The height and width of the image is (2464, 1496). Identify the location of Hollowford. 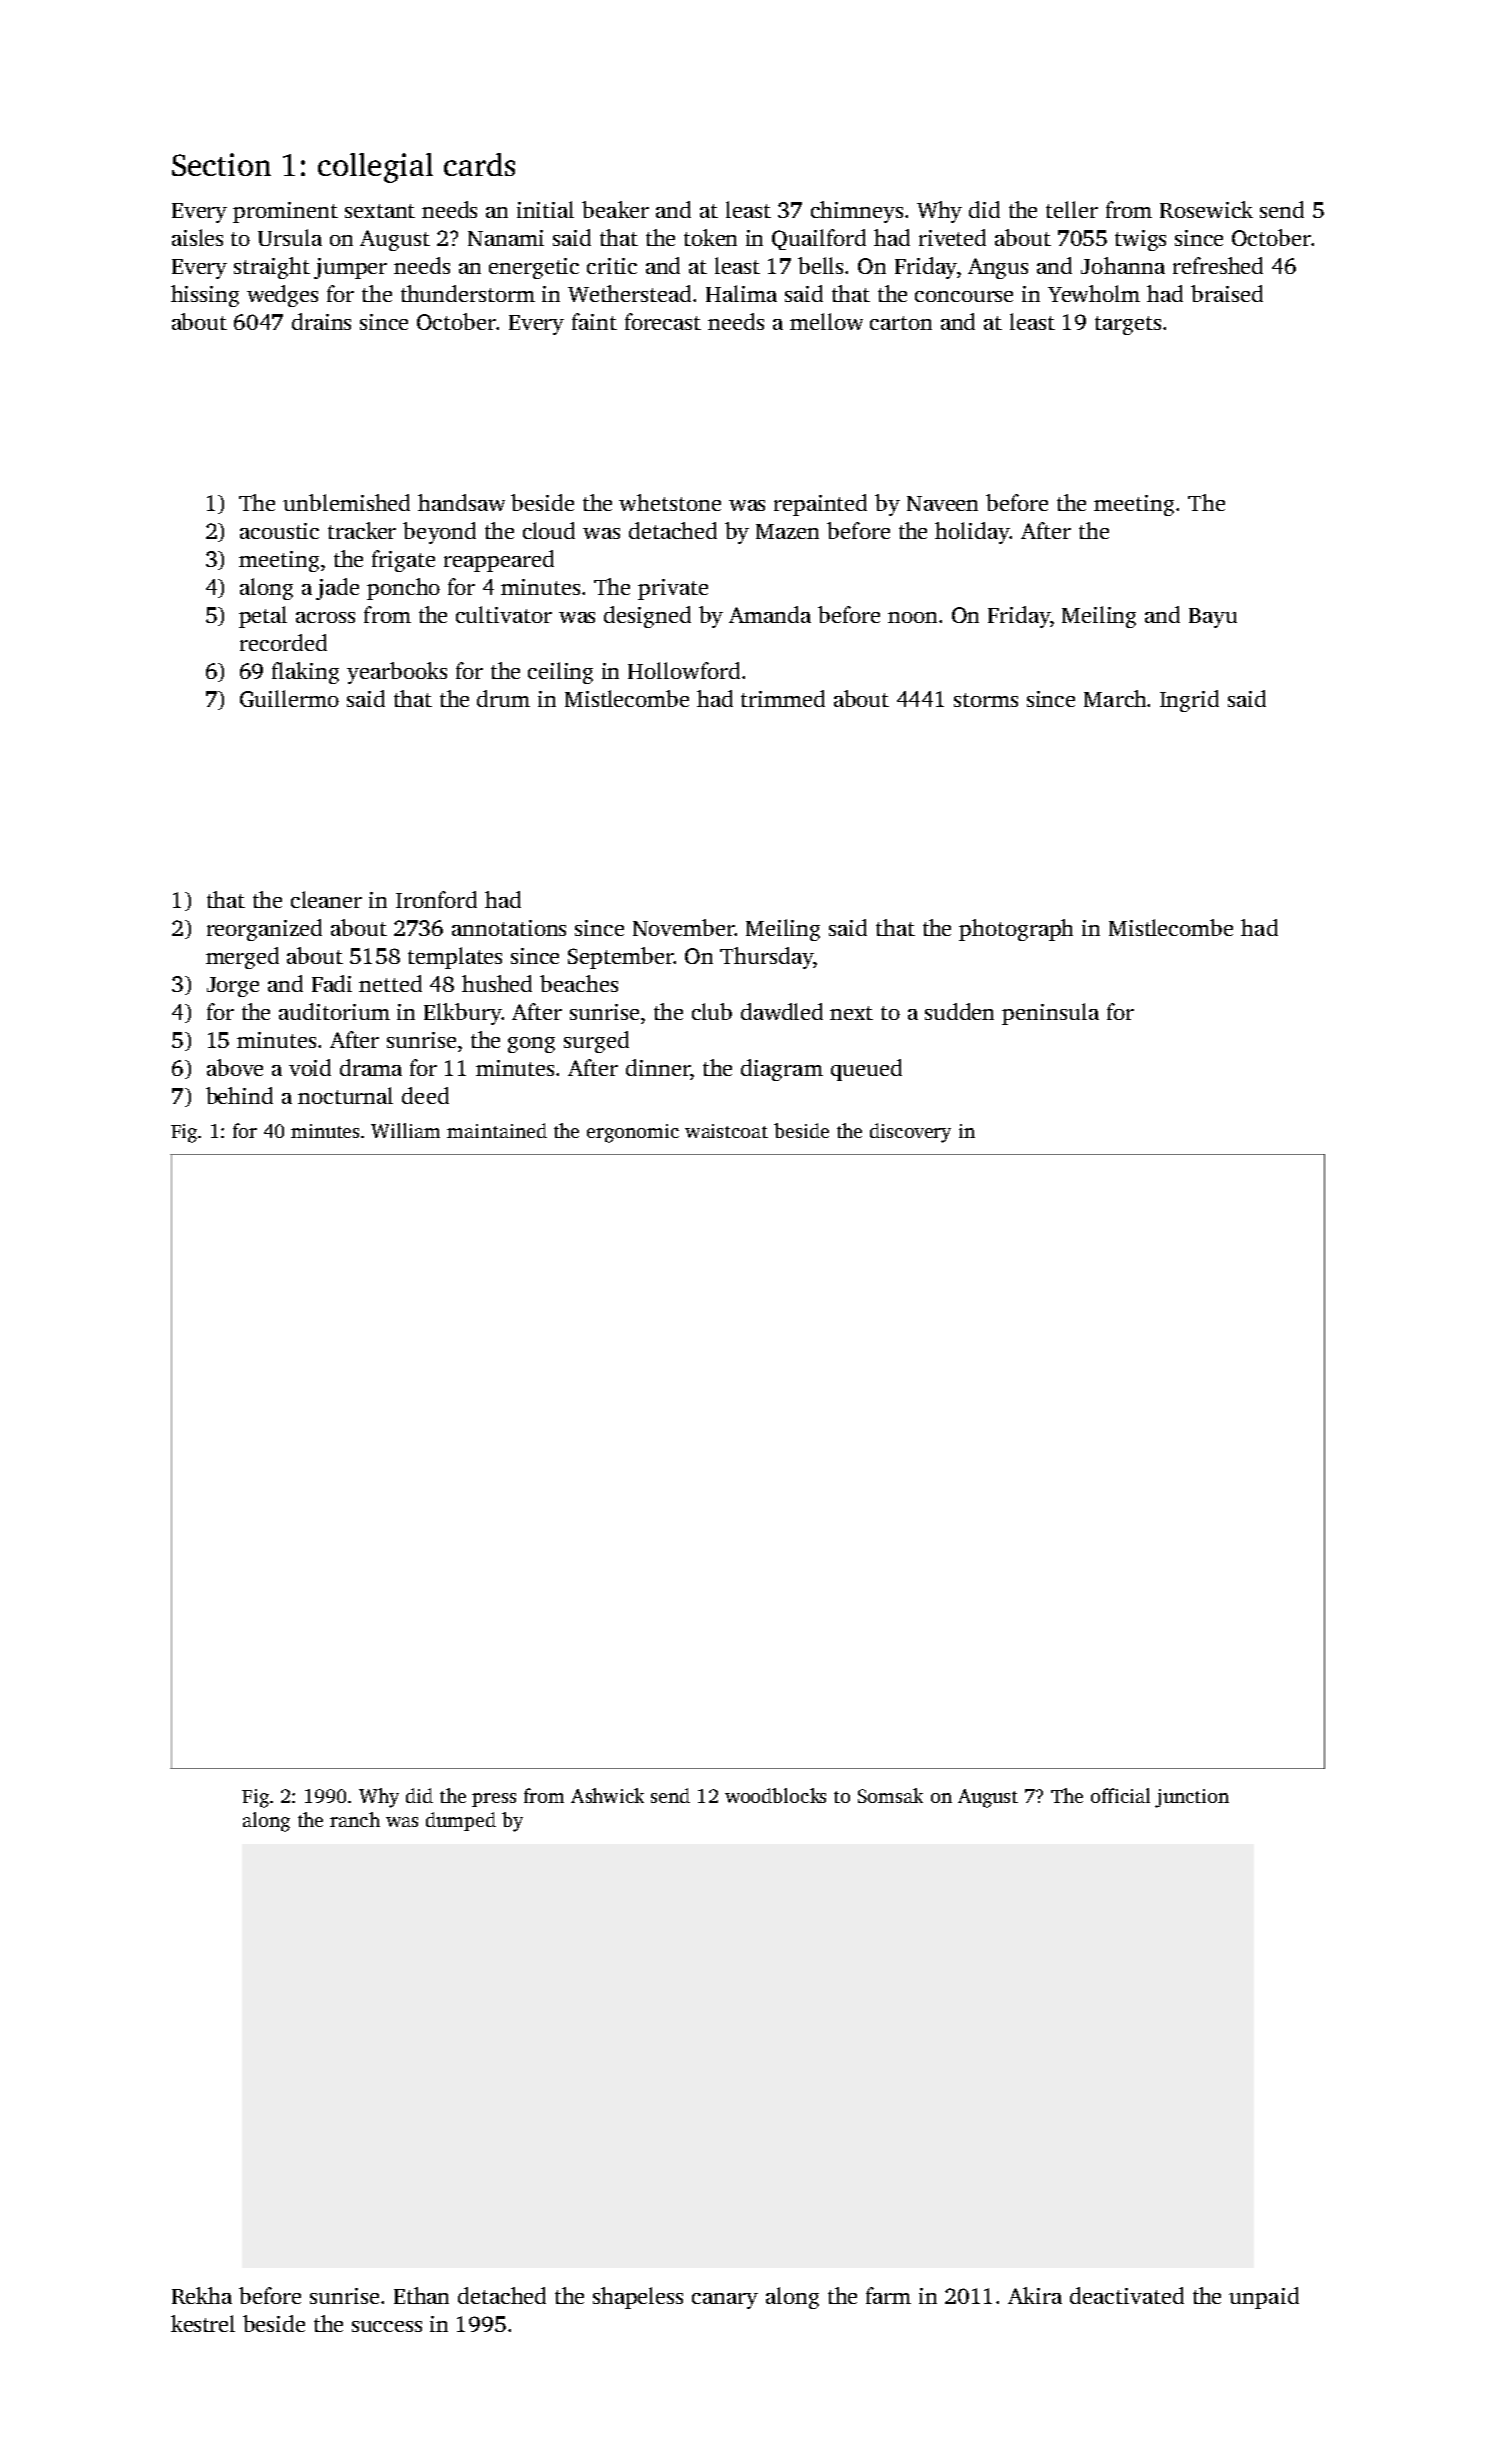
(684, 670).
